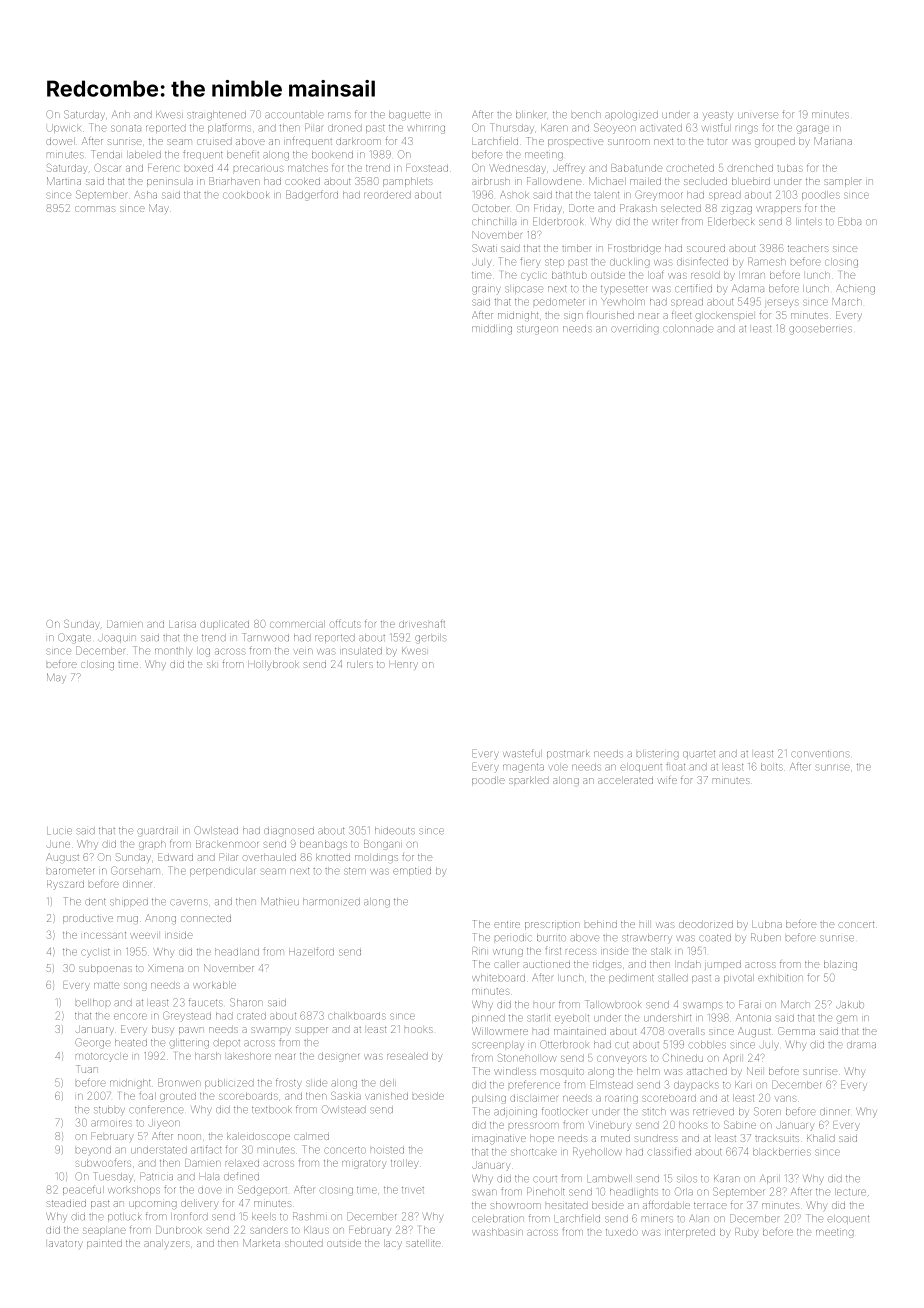 The image size is (924, 1308). What do you see at coordinates (121, 114) in the screenshot?
I see `Anh` at bounding box center [121, 114].
